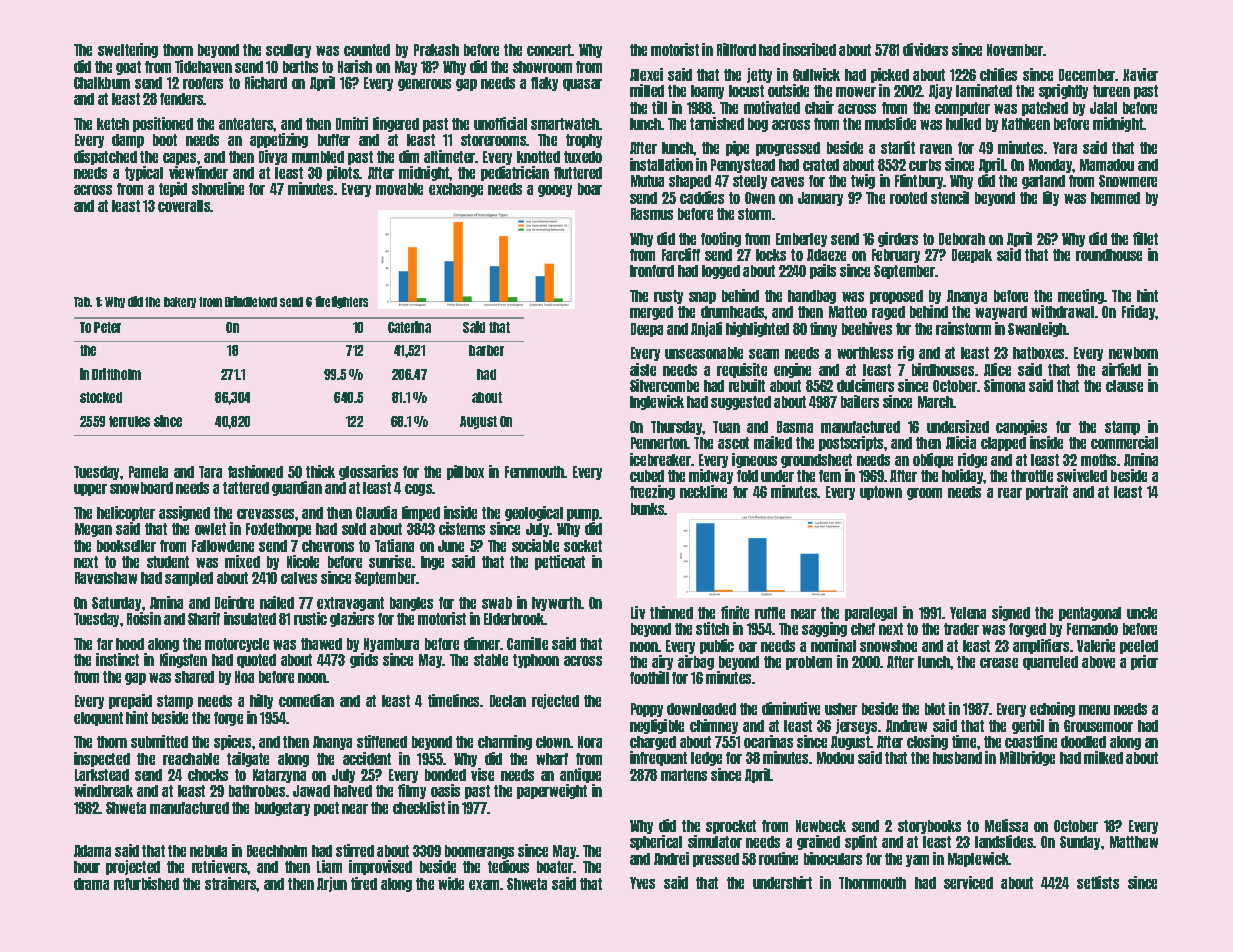 The width and height of the page is (1233, 952). What do you see at coordinates (925, 49) in the page?
I see `dividers` at bounding box center [925, 49].
